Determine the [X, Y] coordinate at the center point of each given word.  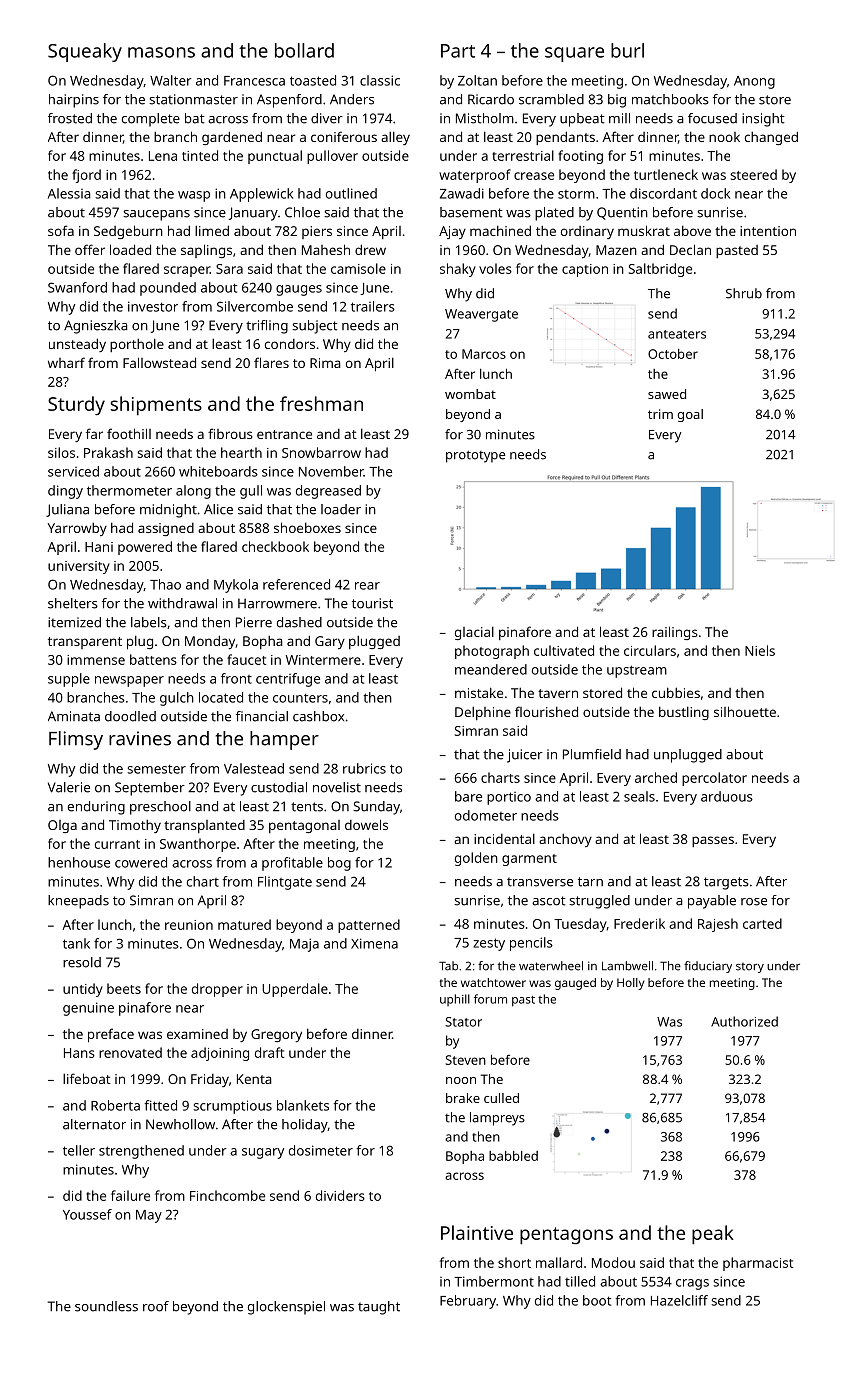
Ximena [374, 943]
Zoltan [477, 80]
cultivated [564, 650]
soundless [106, 1306]
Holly [630, 984]
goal [690, 415]
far [94, 433]
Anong [754, 82]
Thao [165, 584]
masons [161, 52]
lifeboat [87, 1078]
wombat [470, 394]
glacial [474, 633]
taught [379, 1308]
